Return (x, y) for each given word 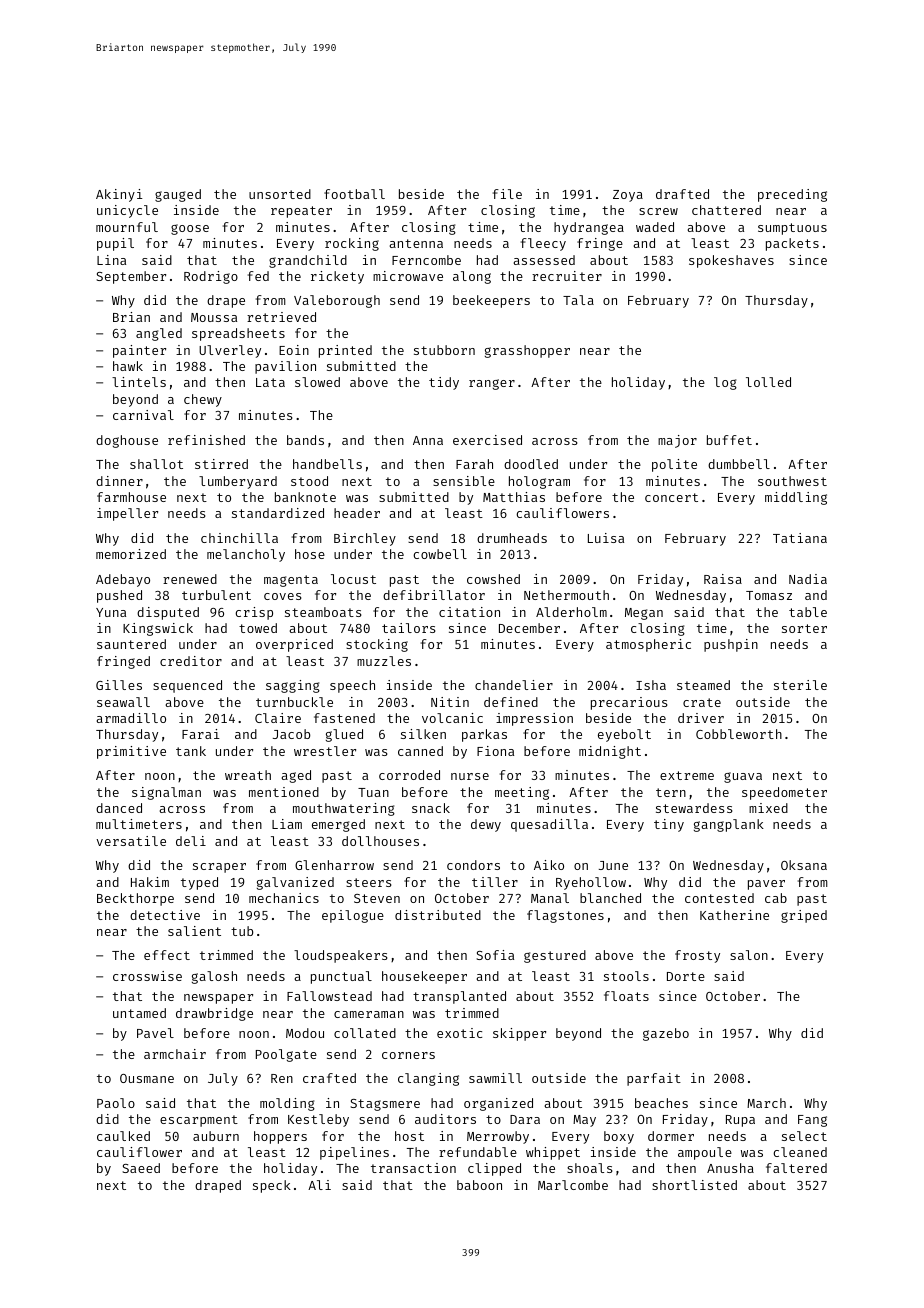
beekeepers (491, 301)
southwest (792, 481)
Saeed (141, 1168)
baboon (479, 1185)
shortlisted (694, 1185)
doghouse (127, 441)
